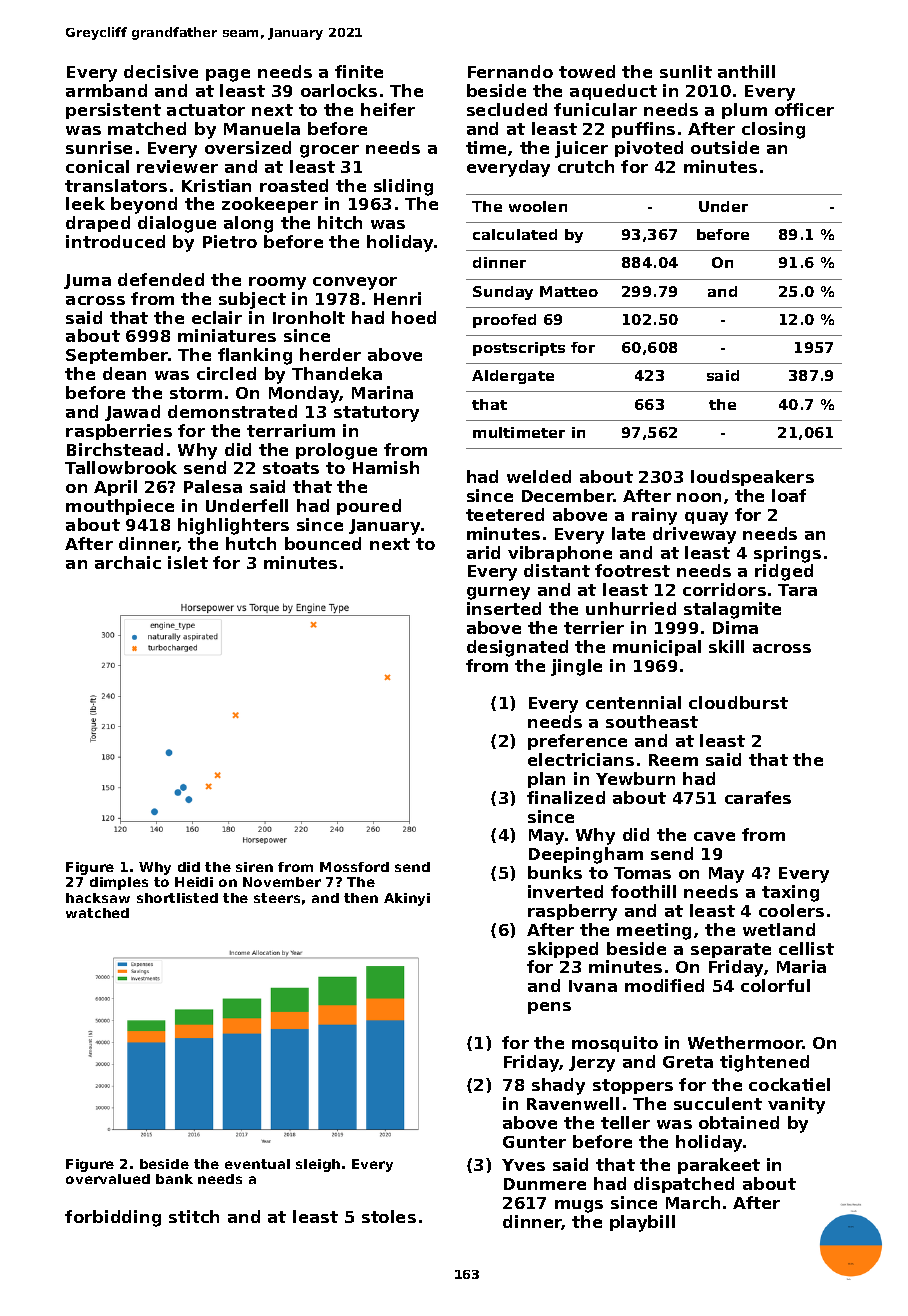  What do you see at coordinates (254, 867) in the document?
I see `siren` at bounding box center [254, 867].
